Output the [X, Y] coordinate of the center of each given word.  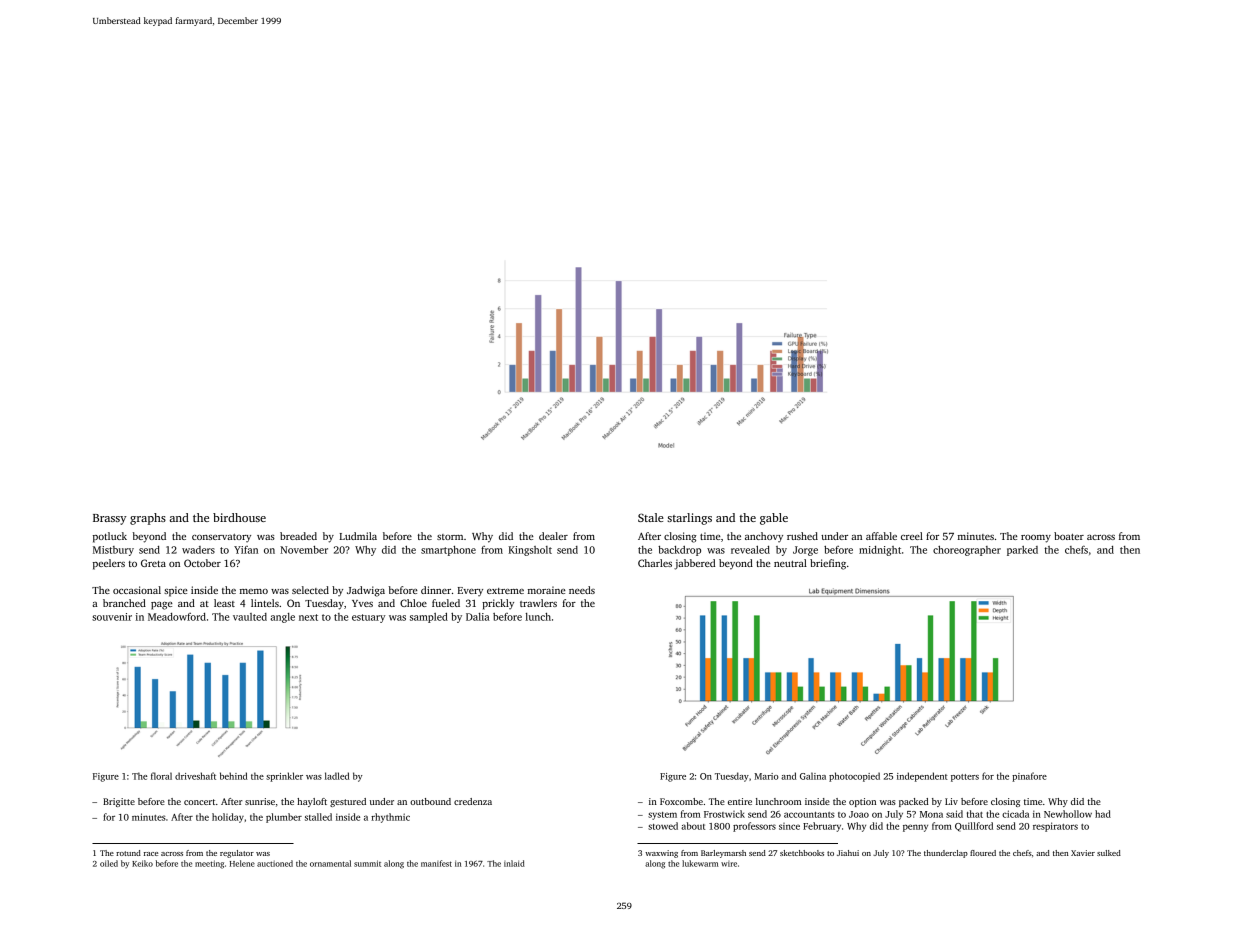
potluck [110, 537]
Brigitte [119, 802]
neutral [790, 563]
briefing [828, 564]
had [1103, 814]
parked [1022, 551]
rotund [128, 853]
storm [450, 537]
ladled [337, 776]
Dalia [478, 617]
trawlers [538, 603]
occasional [137, 590]
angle [282, 618]
